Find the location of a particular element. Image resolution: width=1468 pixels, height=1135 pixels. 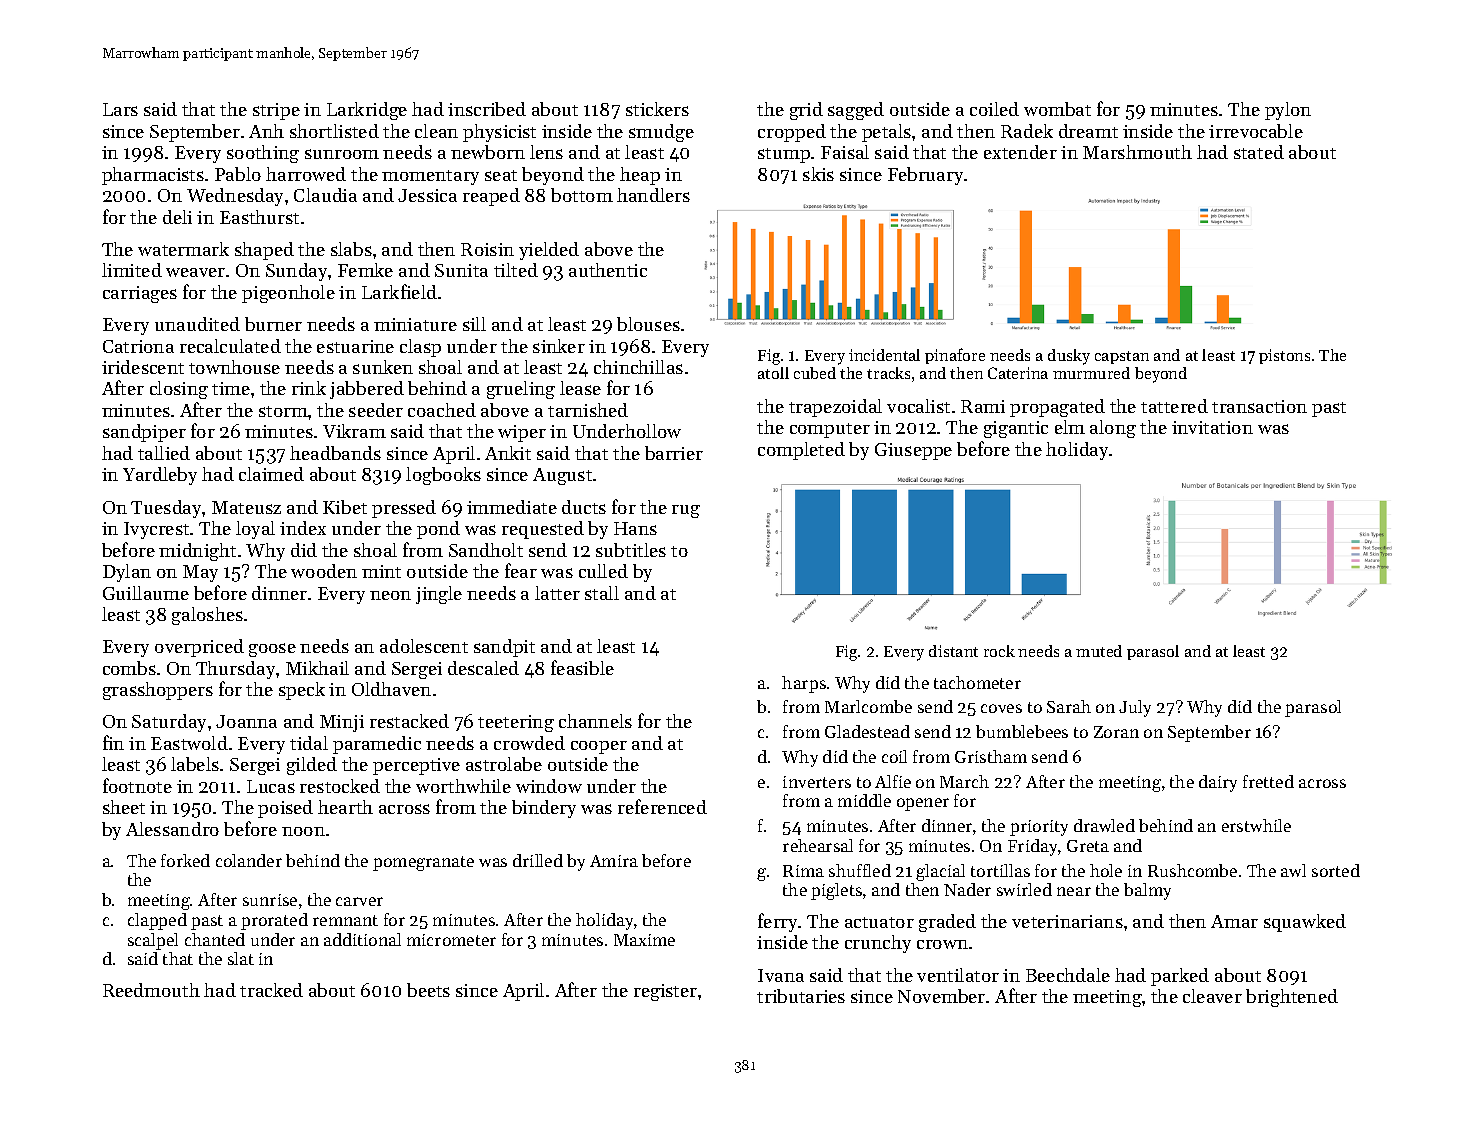

Larkridge is located at coordinates (367, 111).
